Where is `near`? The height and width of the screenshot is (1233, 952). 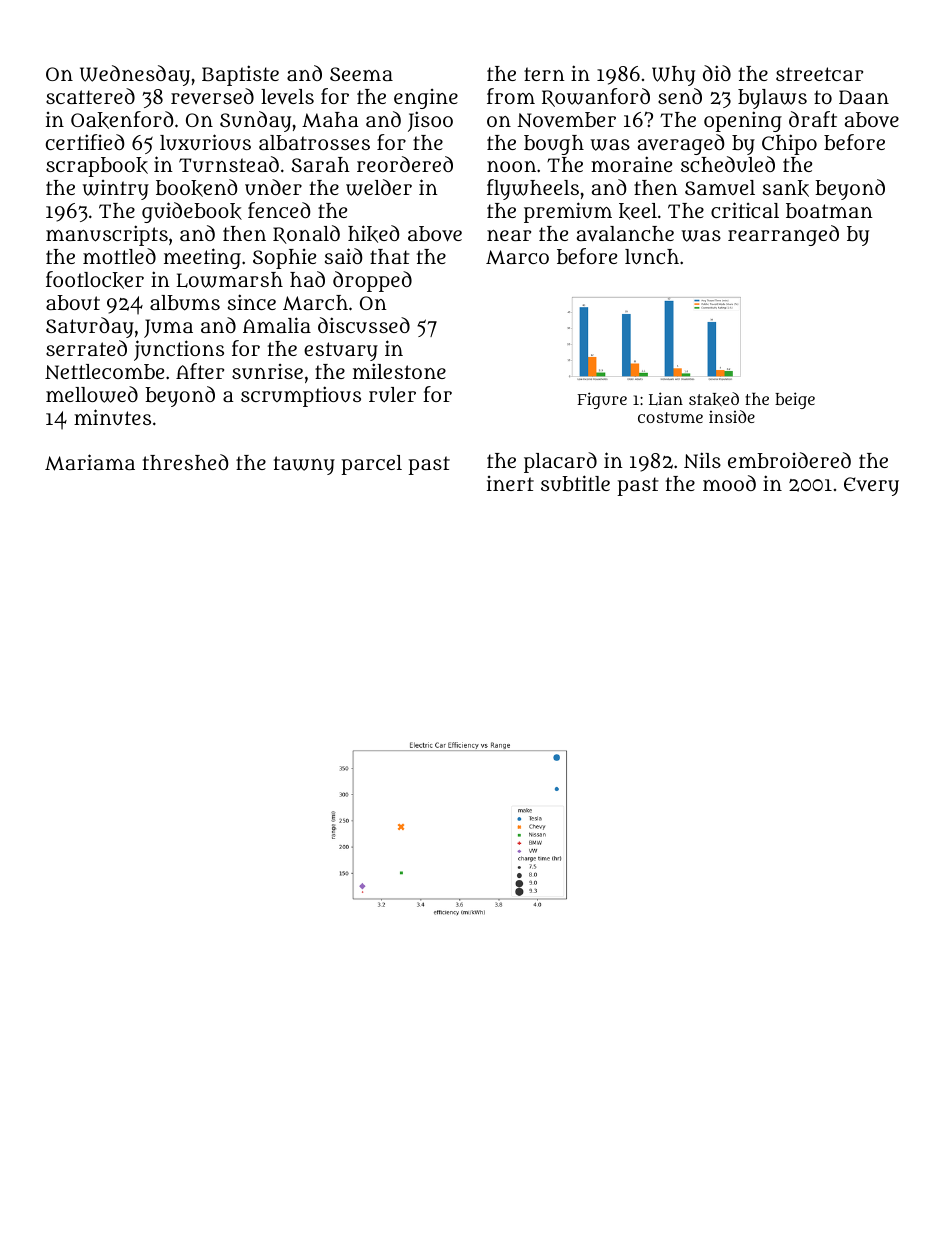 near is located at coordinates (509, 235).
